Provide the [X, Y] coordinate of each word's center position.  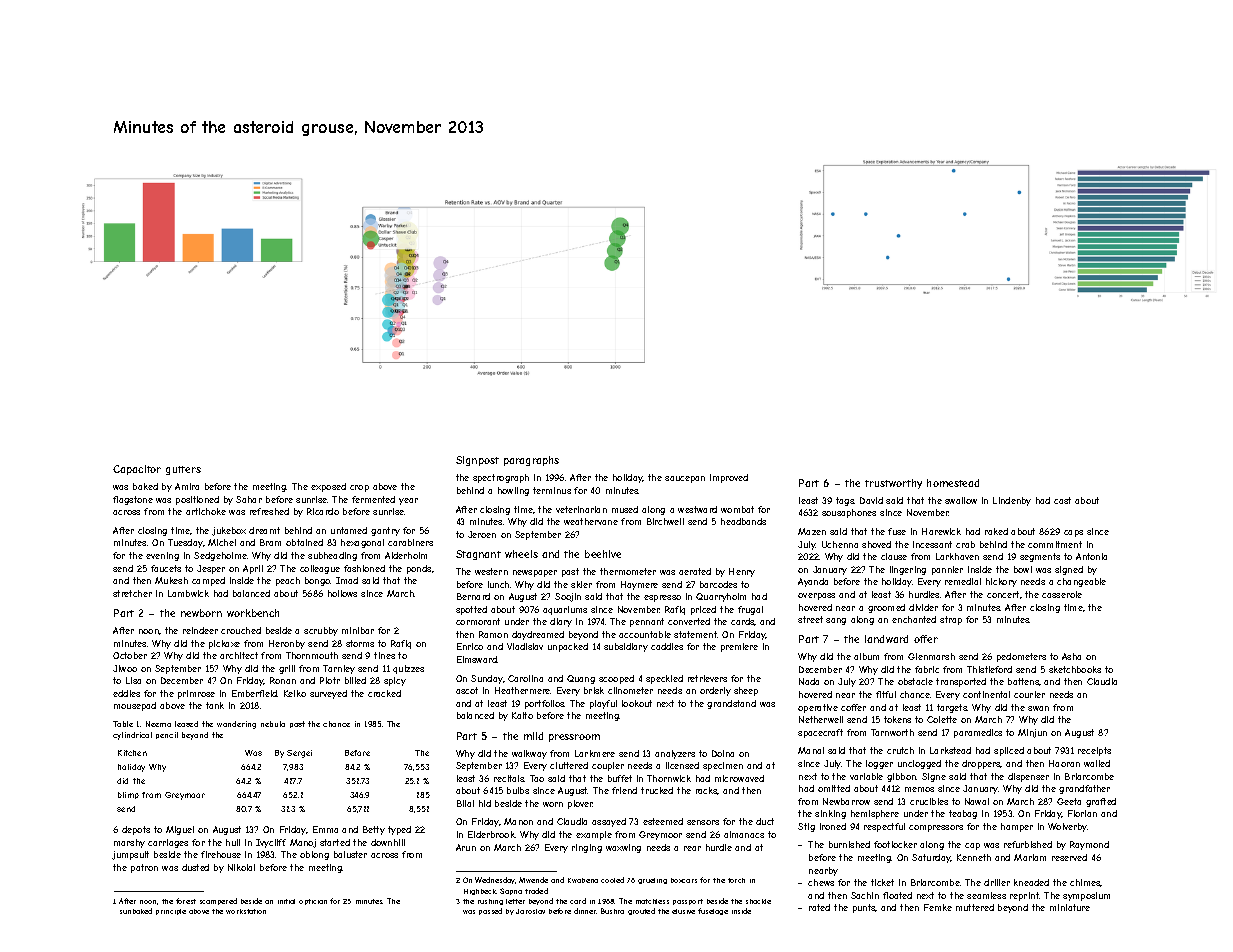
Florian [1082, 813]
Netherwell [821, 719]
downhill [388, 842]
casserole [1062, 594]
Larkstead [950, 750]
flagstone [133, 500]
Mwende [533, 880]
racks [707, 791]
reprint [1025, 896]
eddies [126, 693]
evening [162, 556]
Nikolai [241, 867]
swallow [961, 500]
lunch [498, 584]
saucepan [685, 479]
